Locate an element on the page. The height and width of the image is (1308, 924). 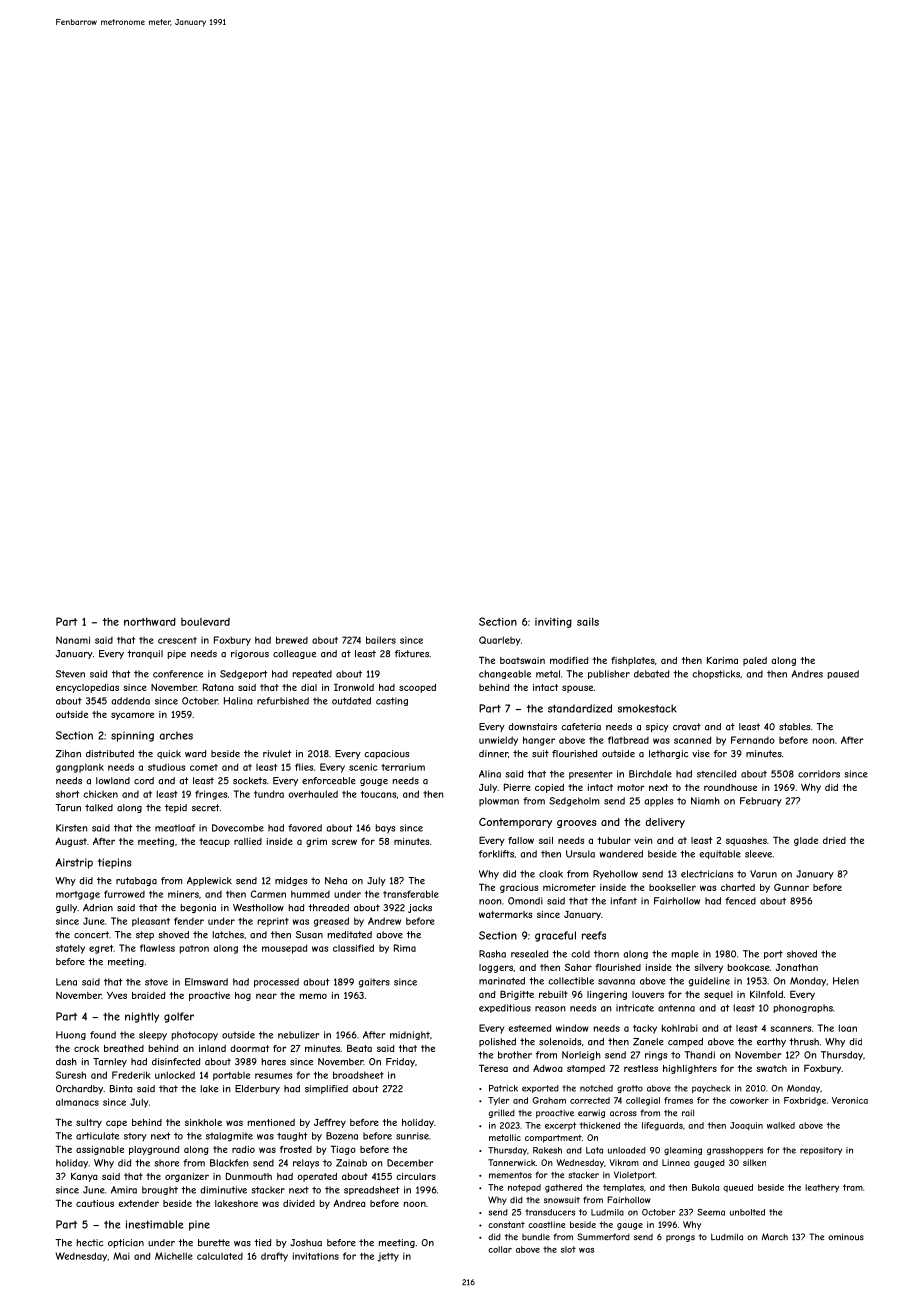
Carmen is located at coordinates (268, 894).
